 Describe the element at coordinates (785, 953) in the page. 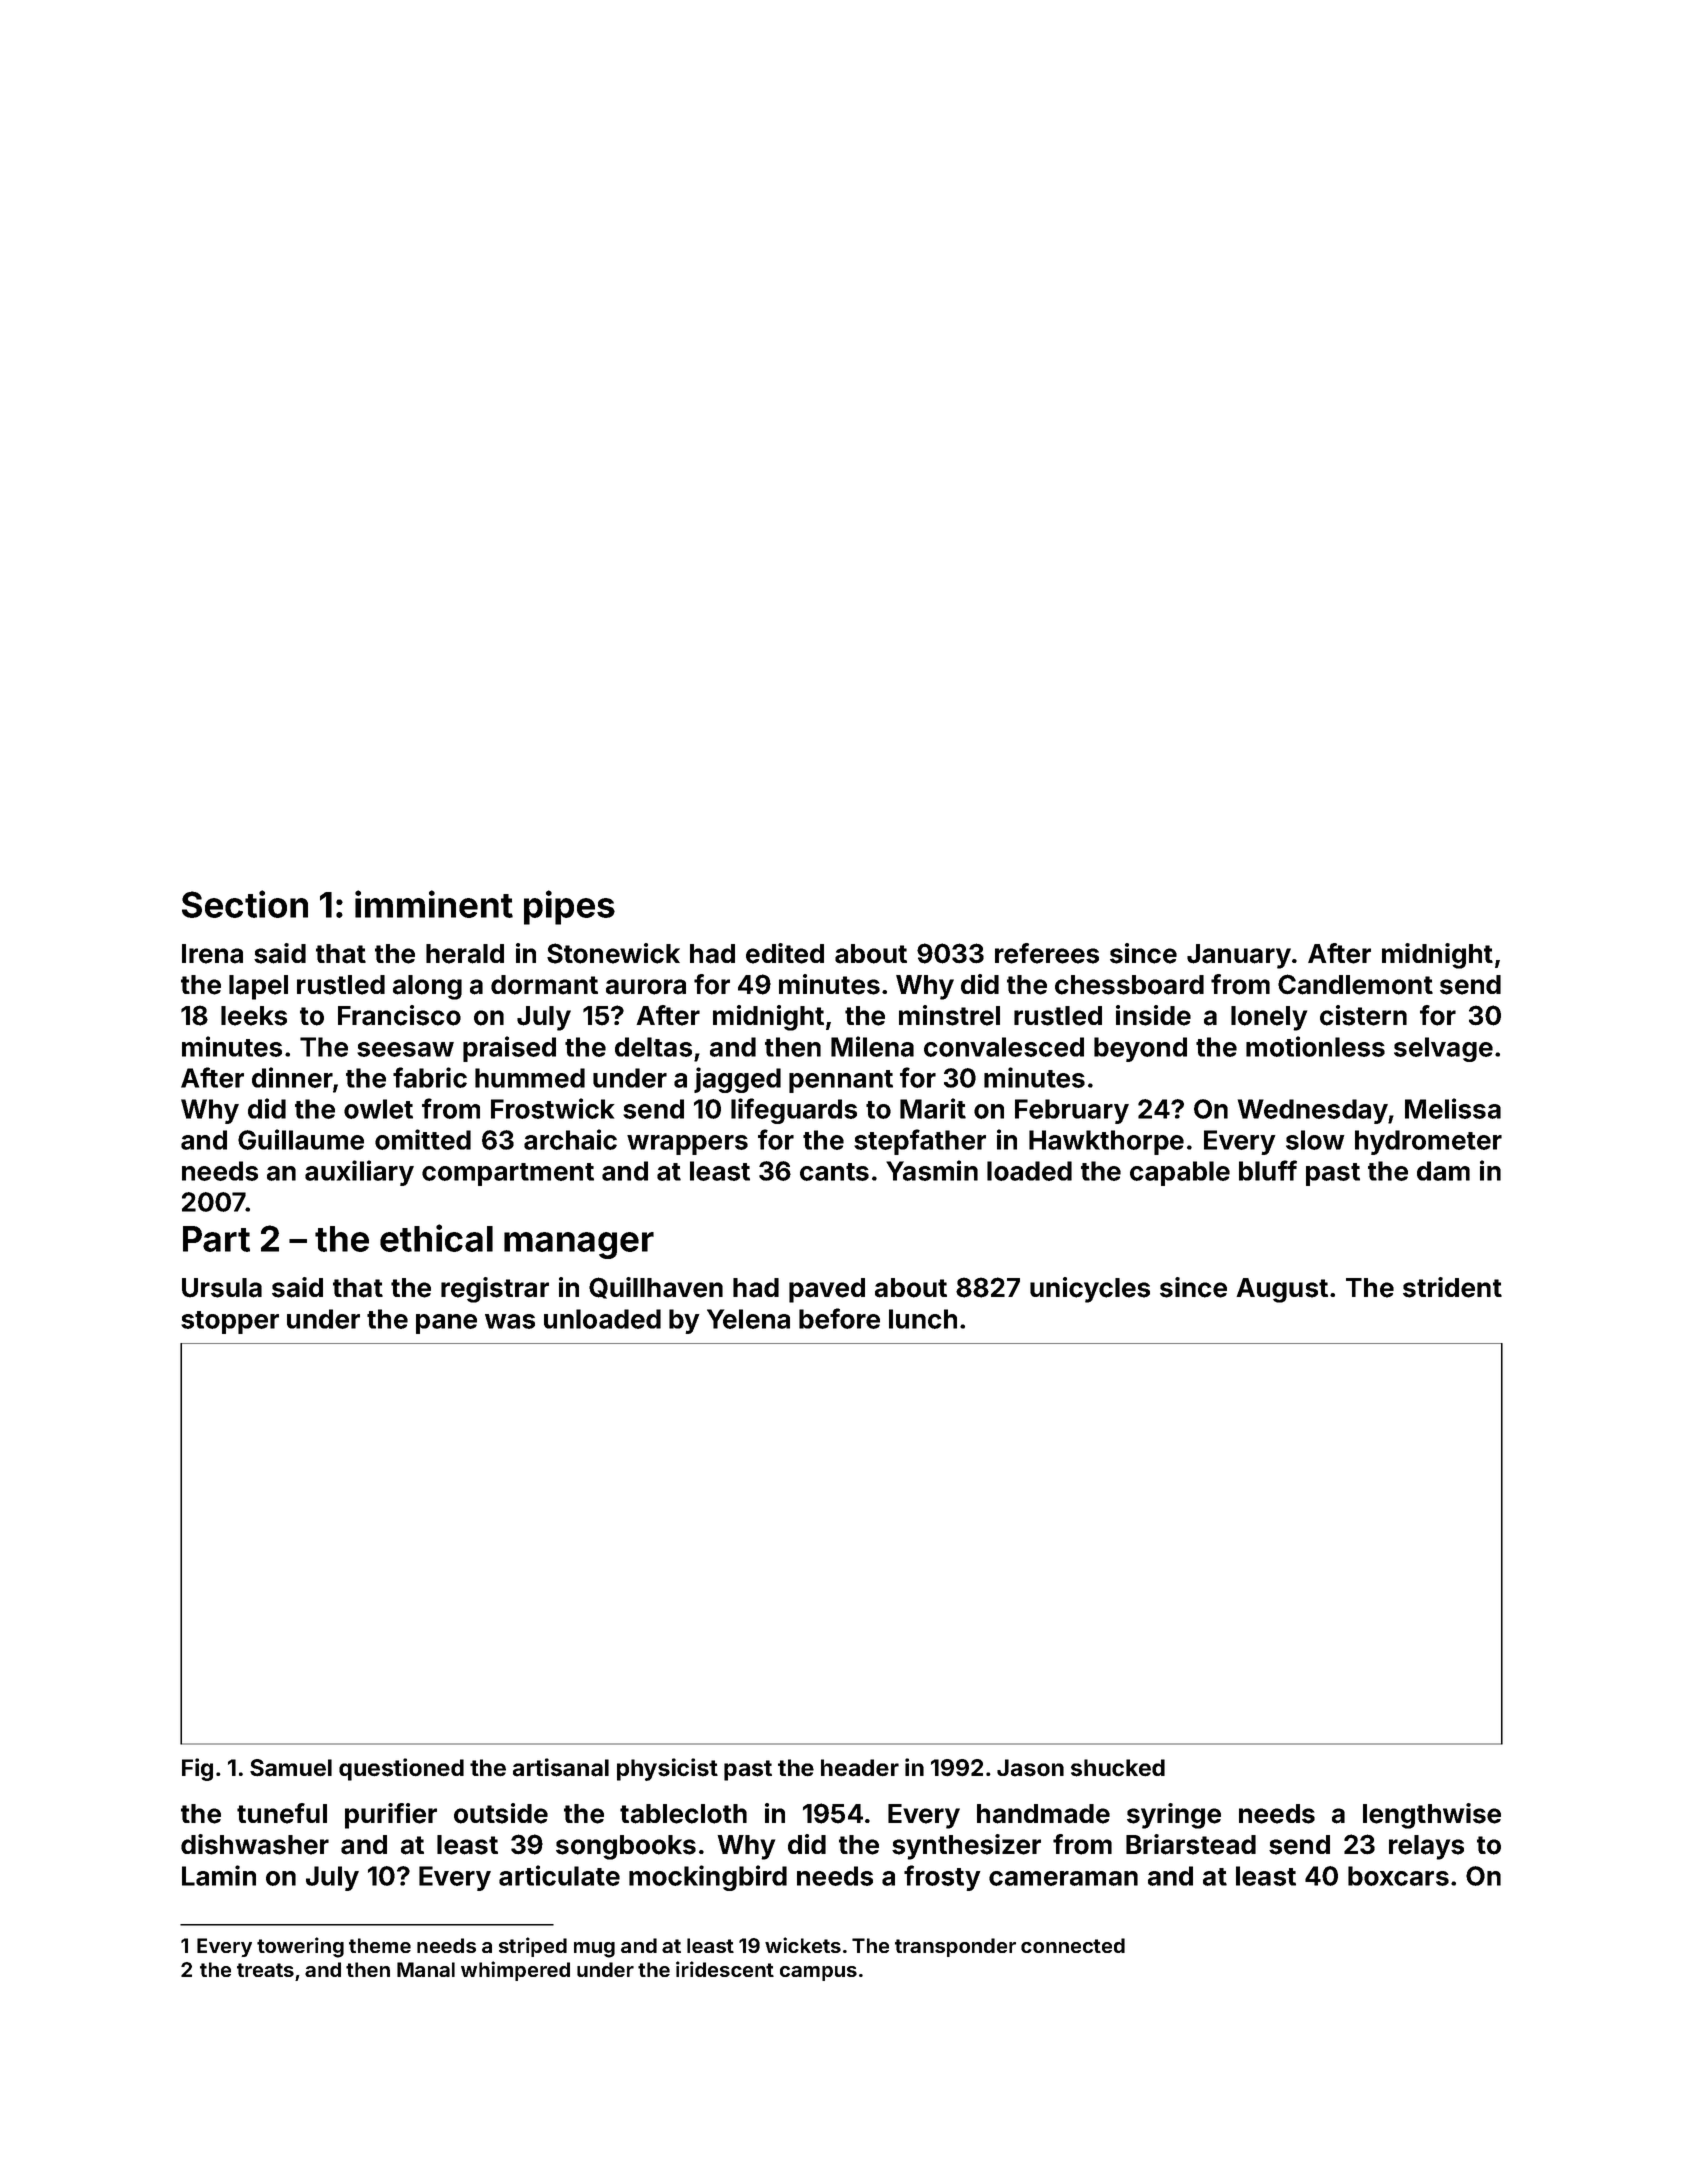

I see `edited` at that location.
